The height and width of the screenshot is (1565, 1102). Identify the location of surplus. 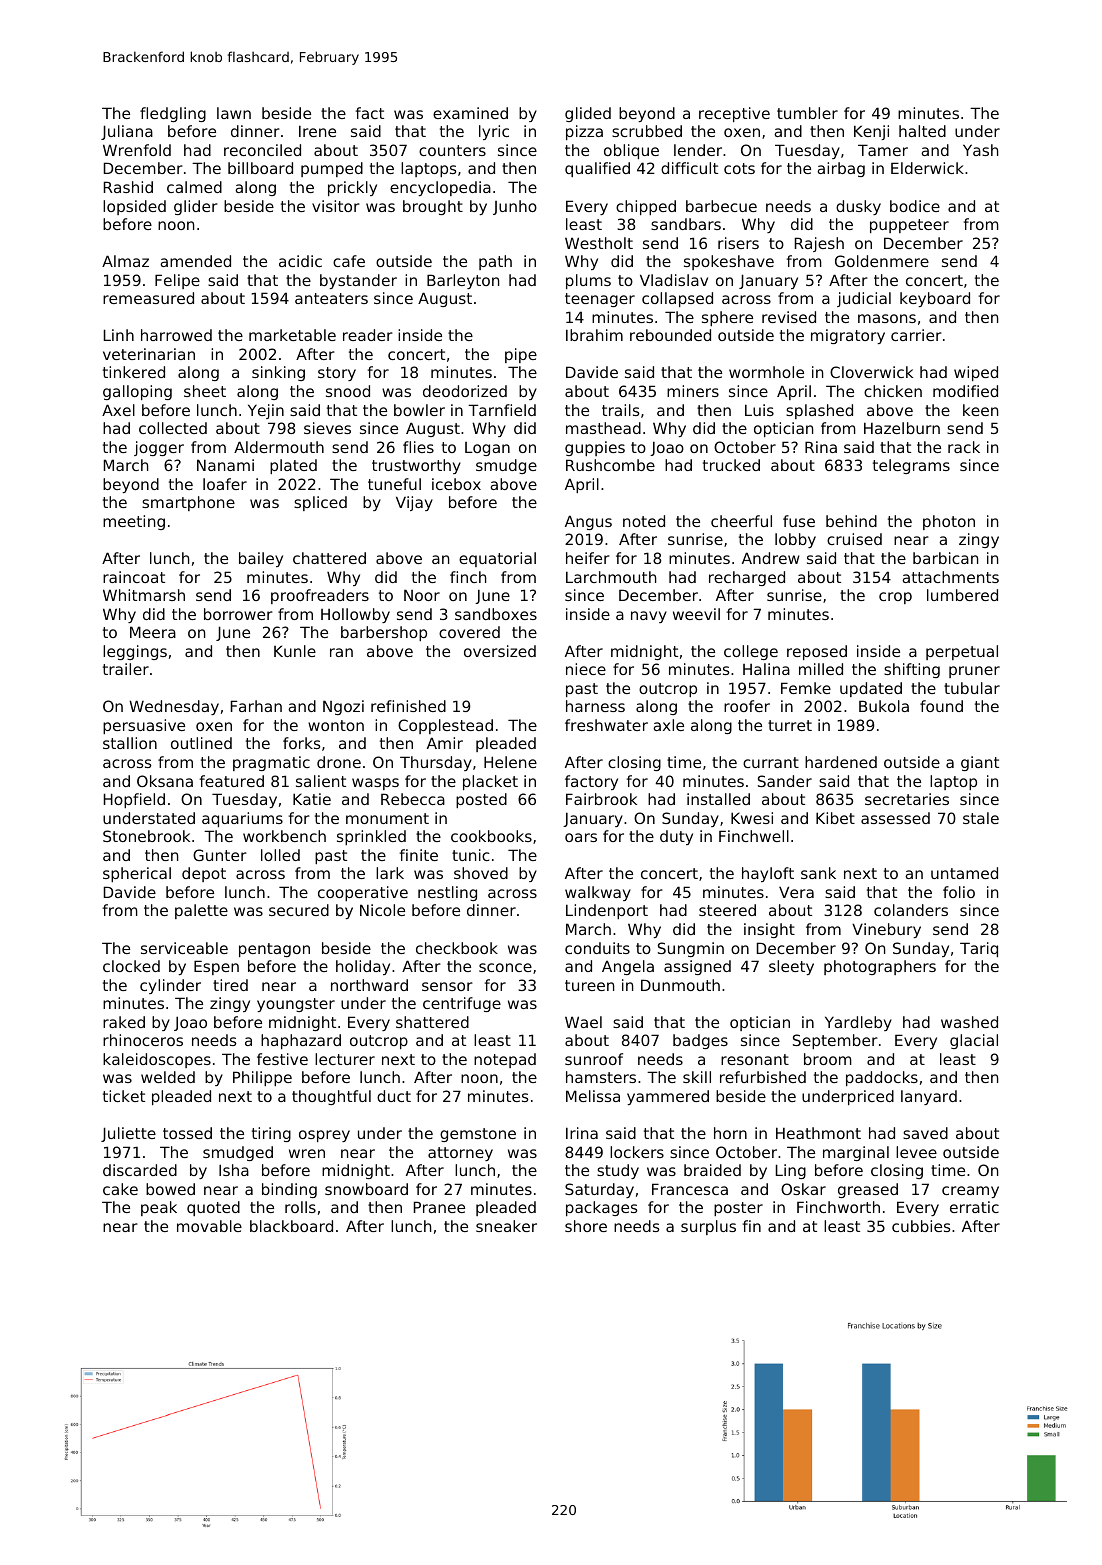
(708, 1227).
